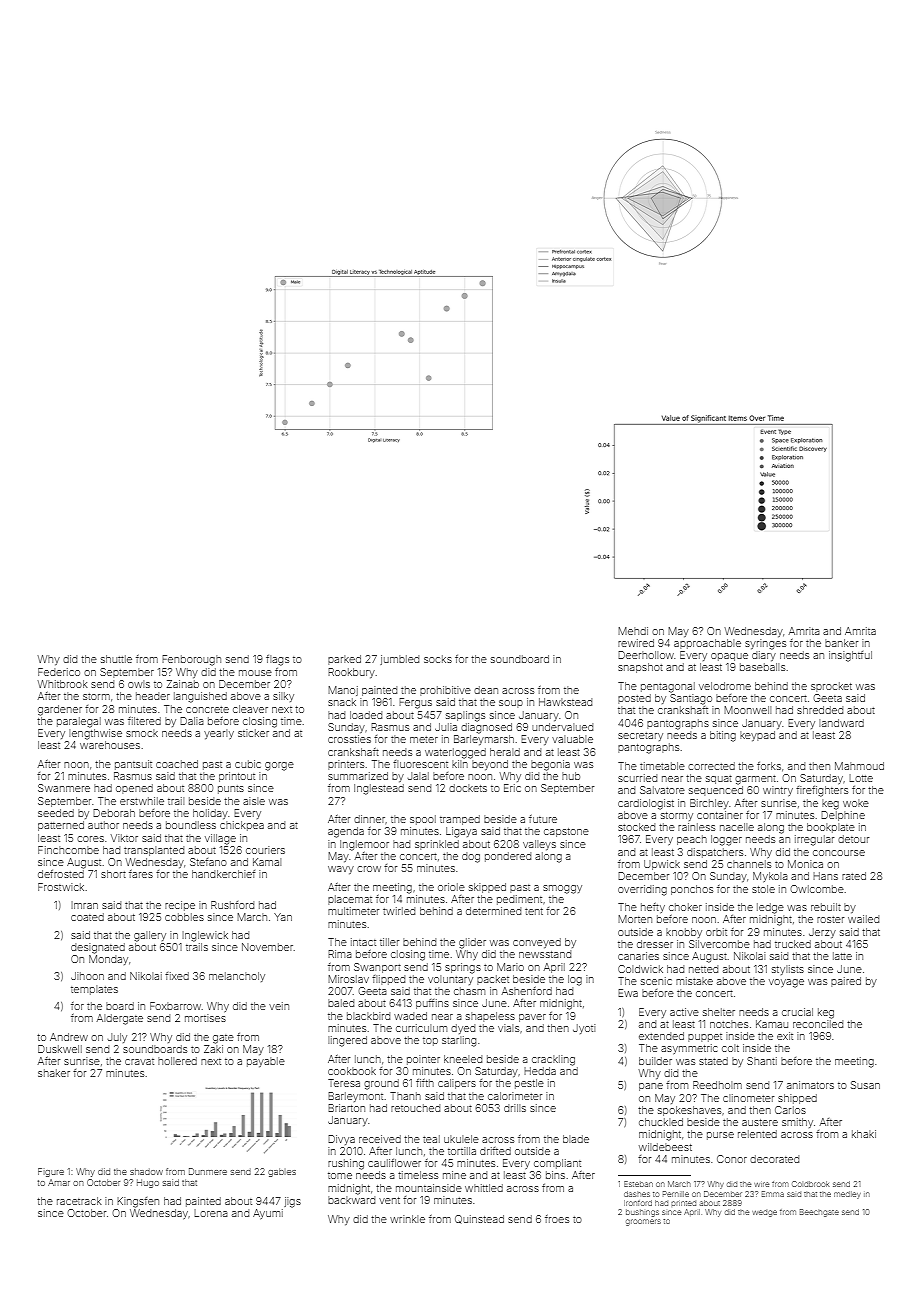 The height and width of the image is (1308, 924). Describe the element at coordinates (277, 660) in the image. I see `flags` at that location.
